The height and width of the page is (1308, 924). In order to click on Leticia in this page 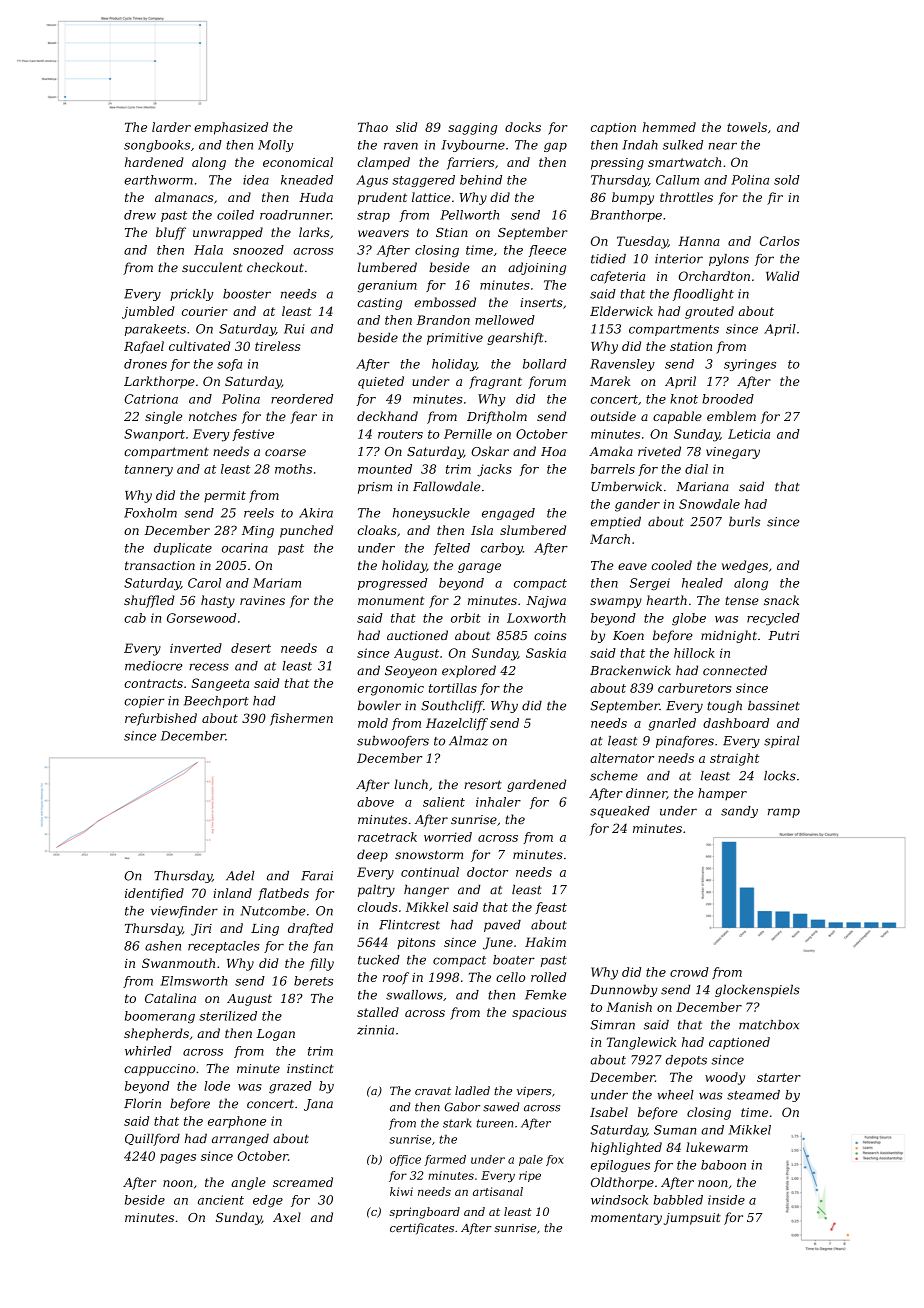, I will do `click(749, 434)`.
